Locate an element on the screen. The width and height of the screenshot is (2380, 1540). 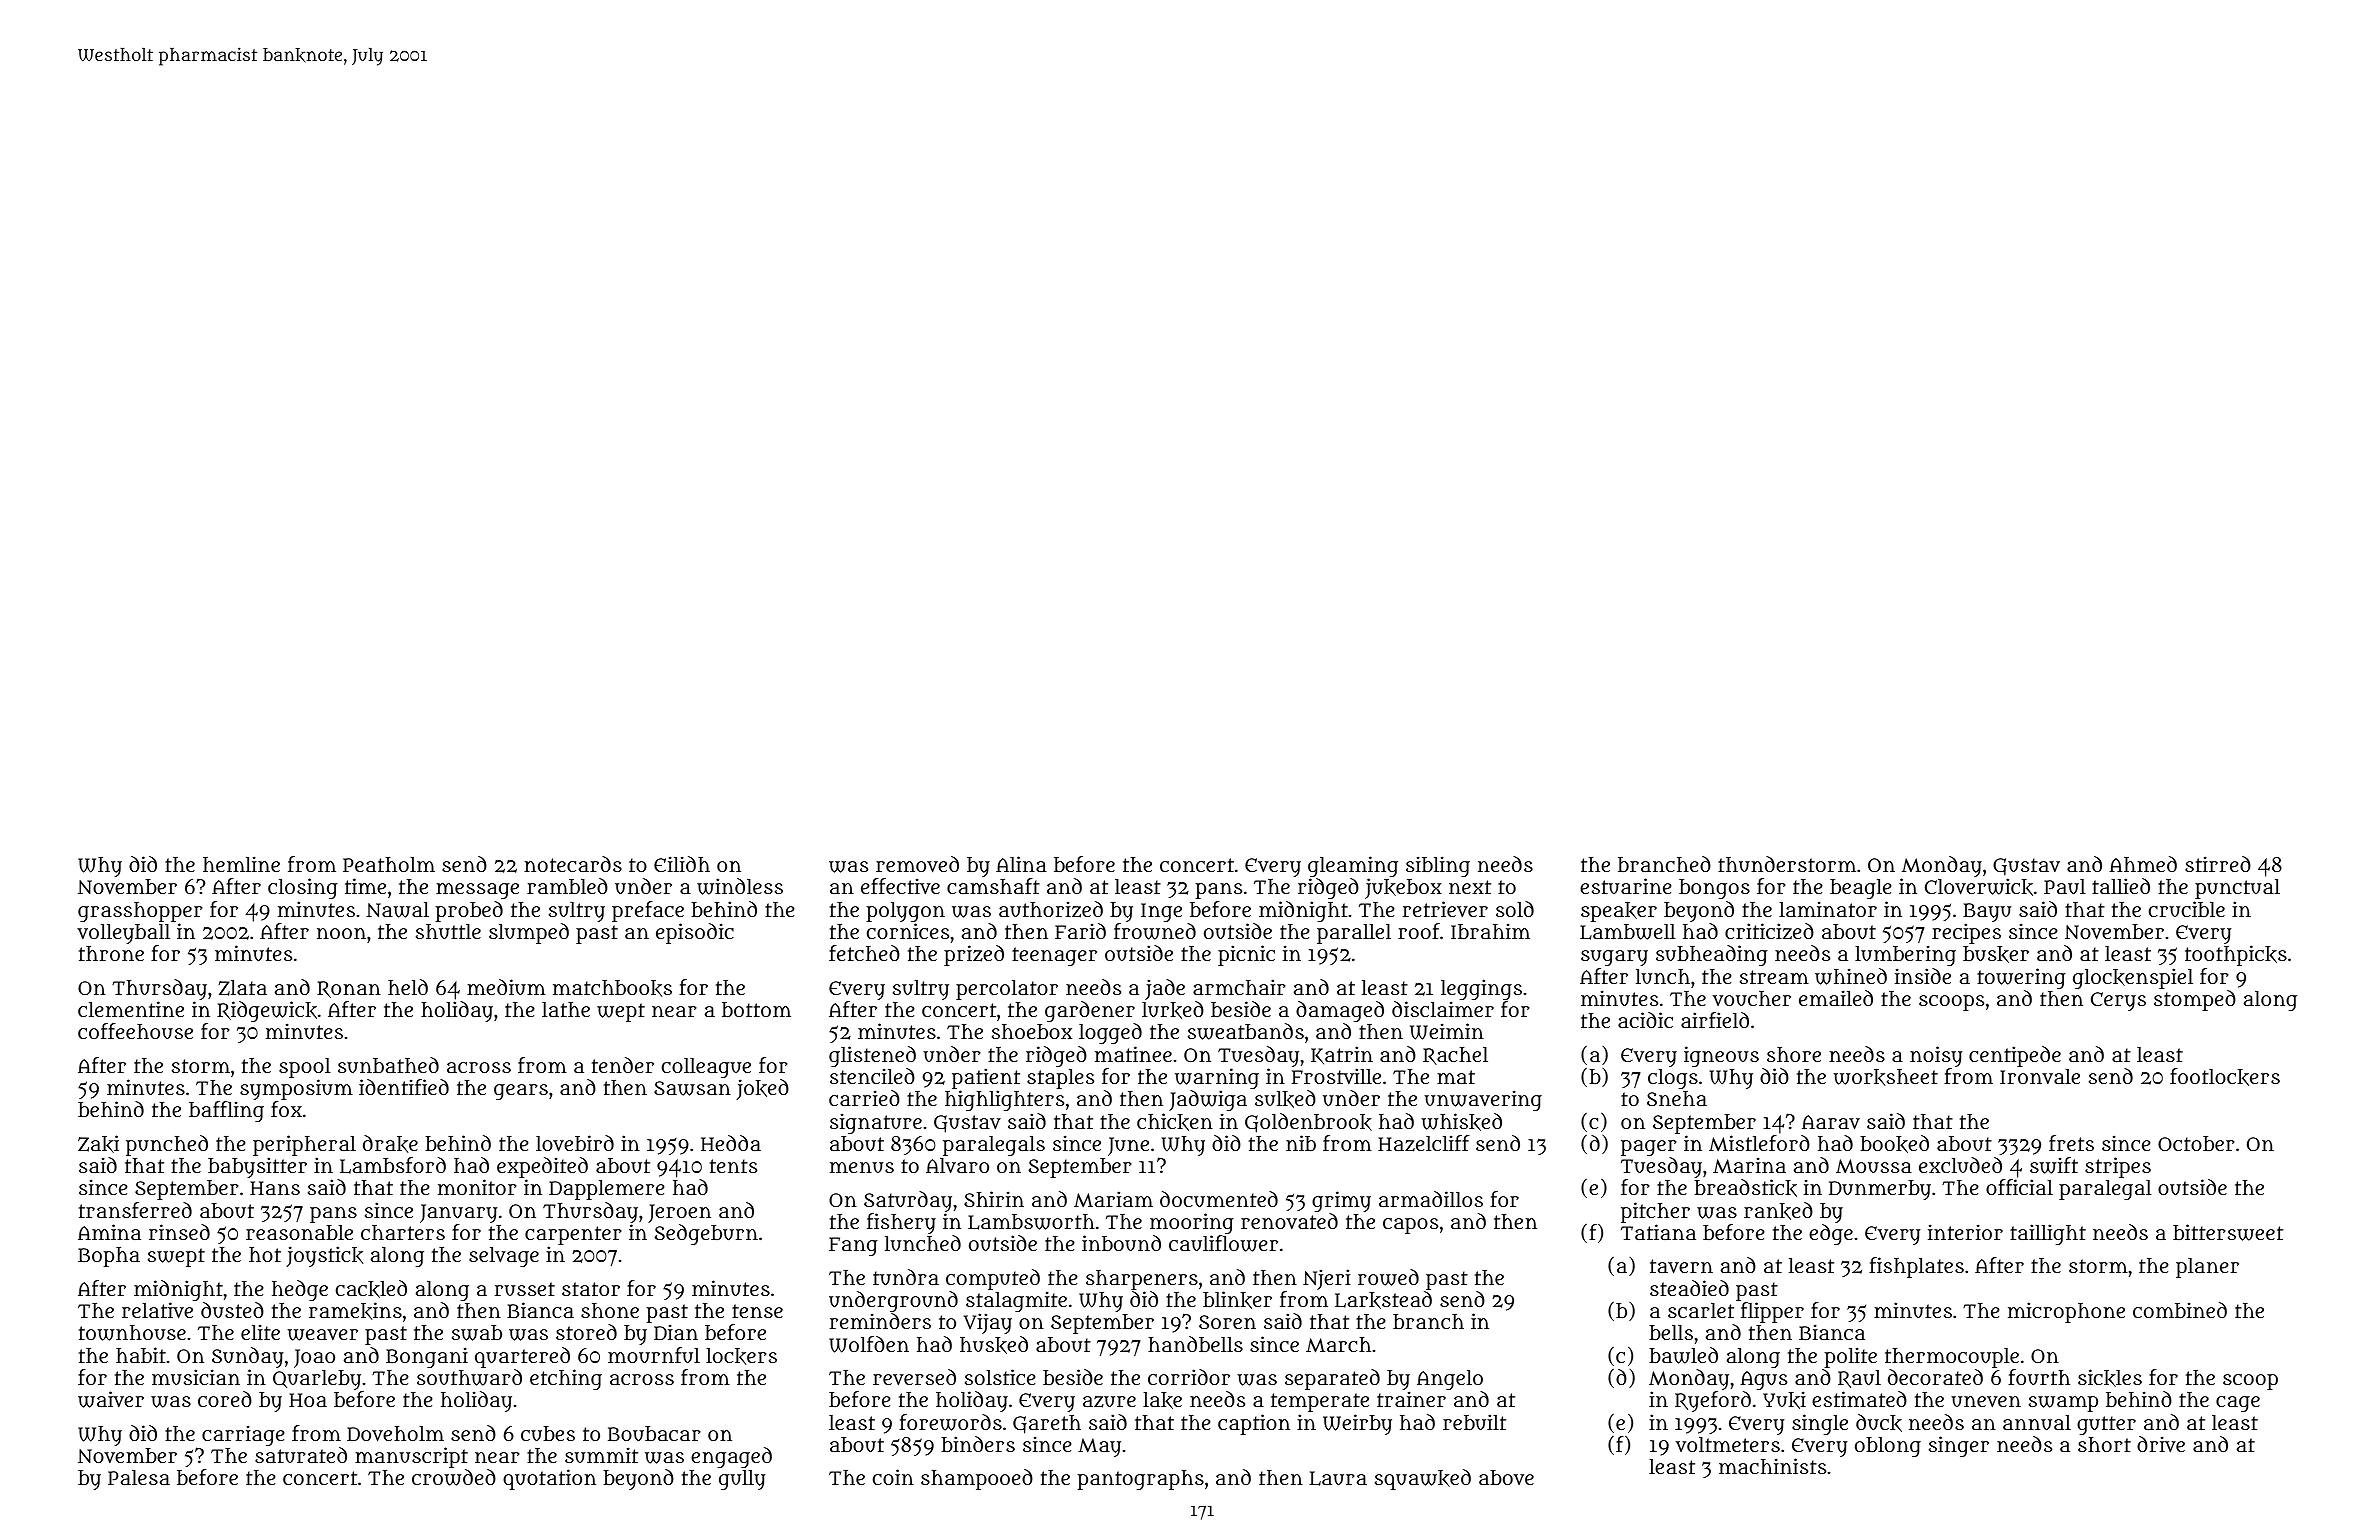
sulked is located at coordinates (1285, 1099).
